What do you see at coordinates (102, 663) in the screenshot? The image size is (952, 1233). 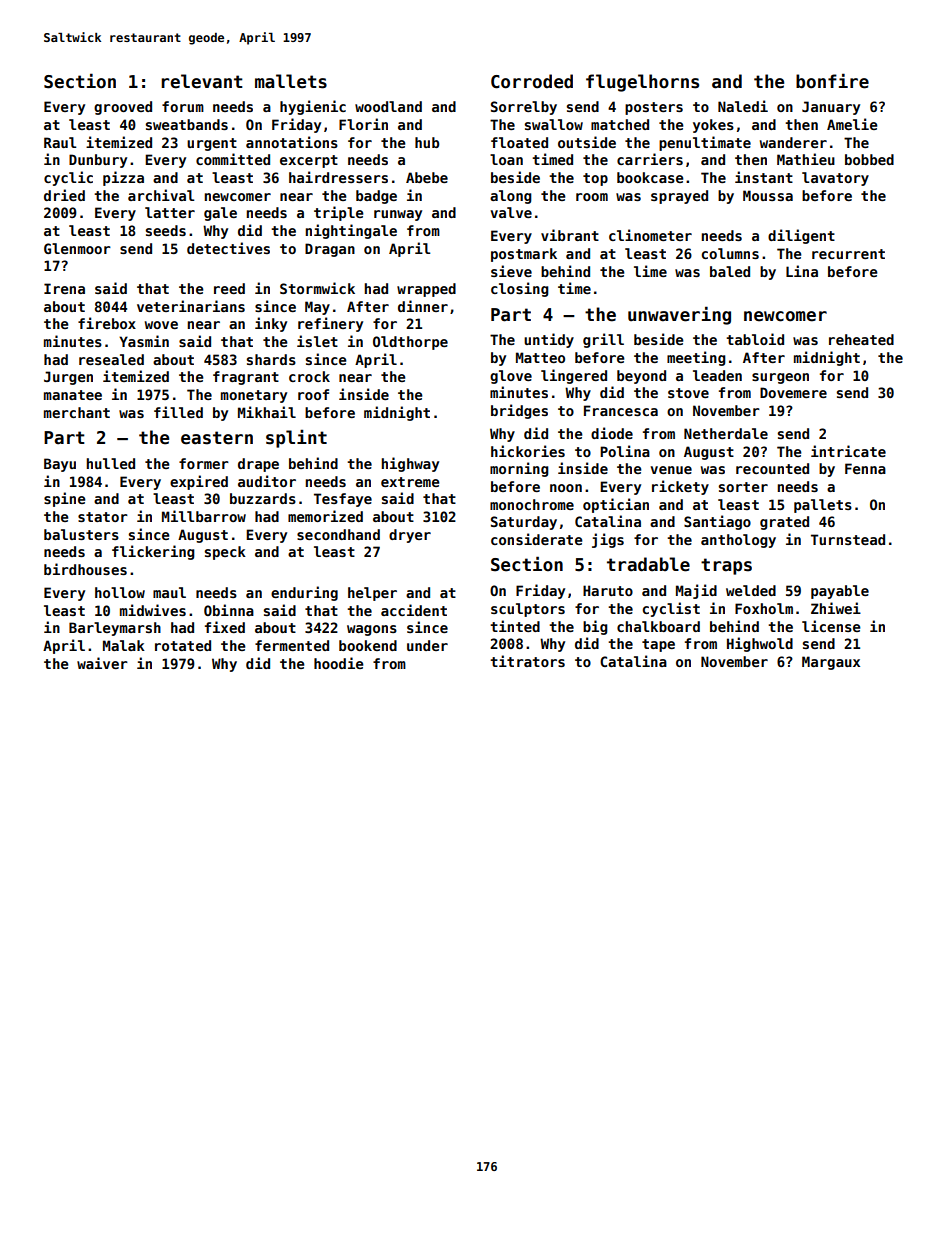 I see `waiver` at bounding box center [102, 663].
